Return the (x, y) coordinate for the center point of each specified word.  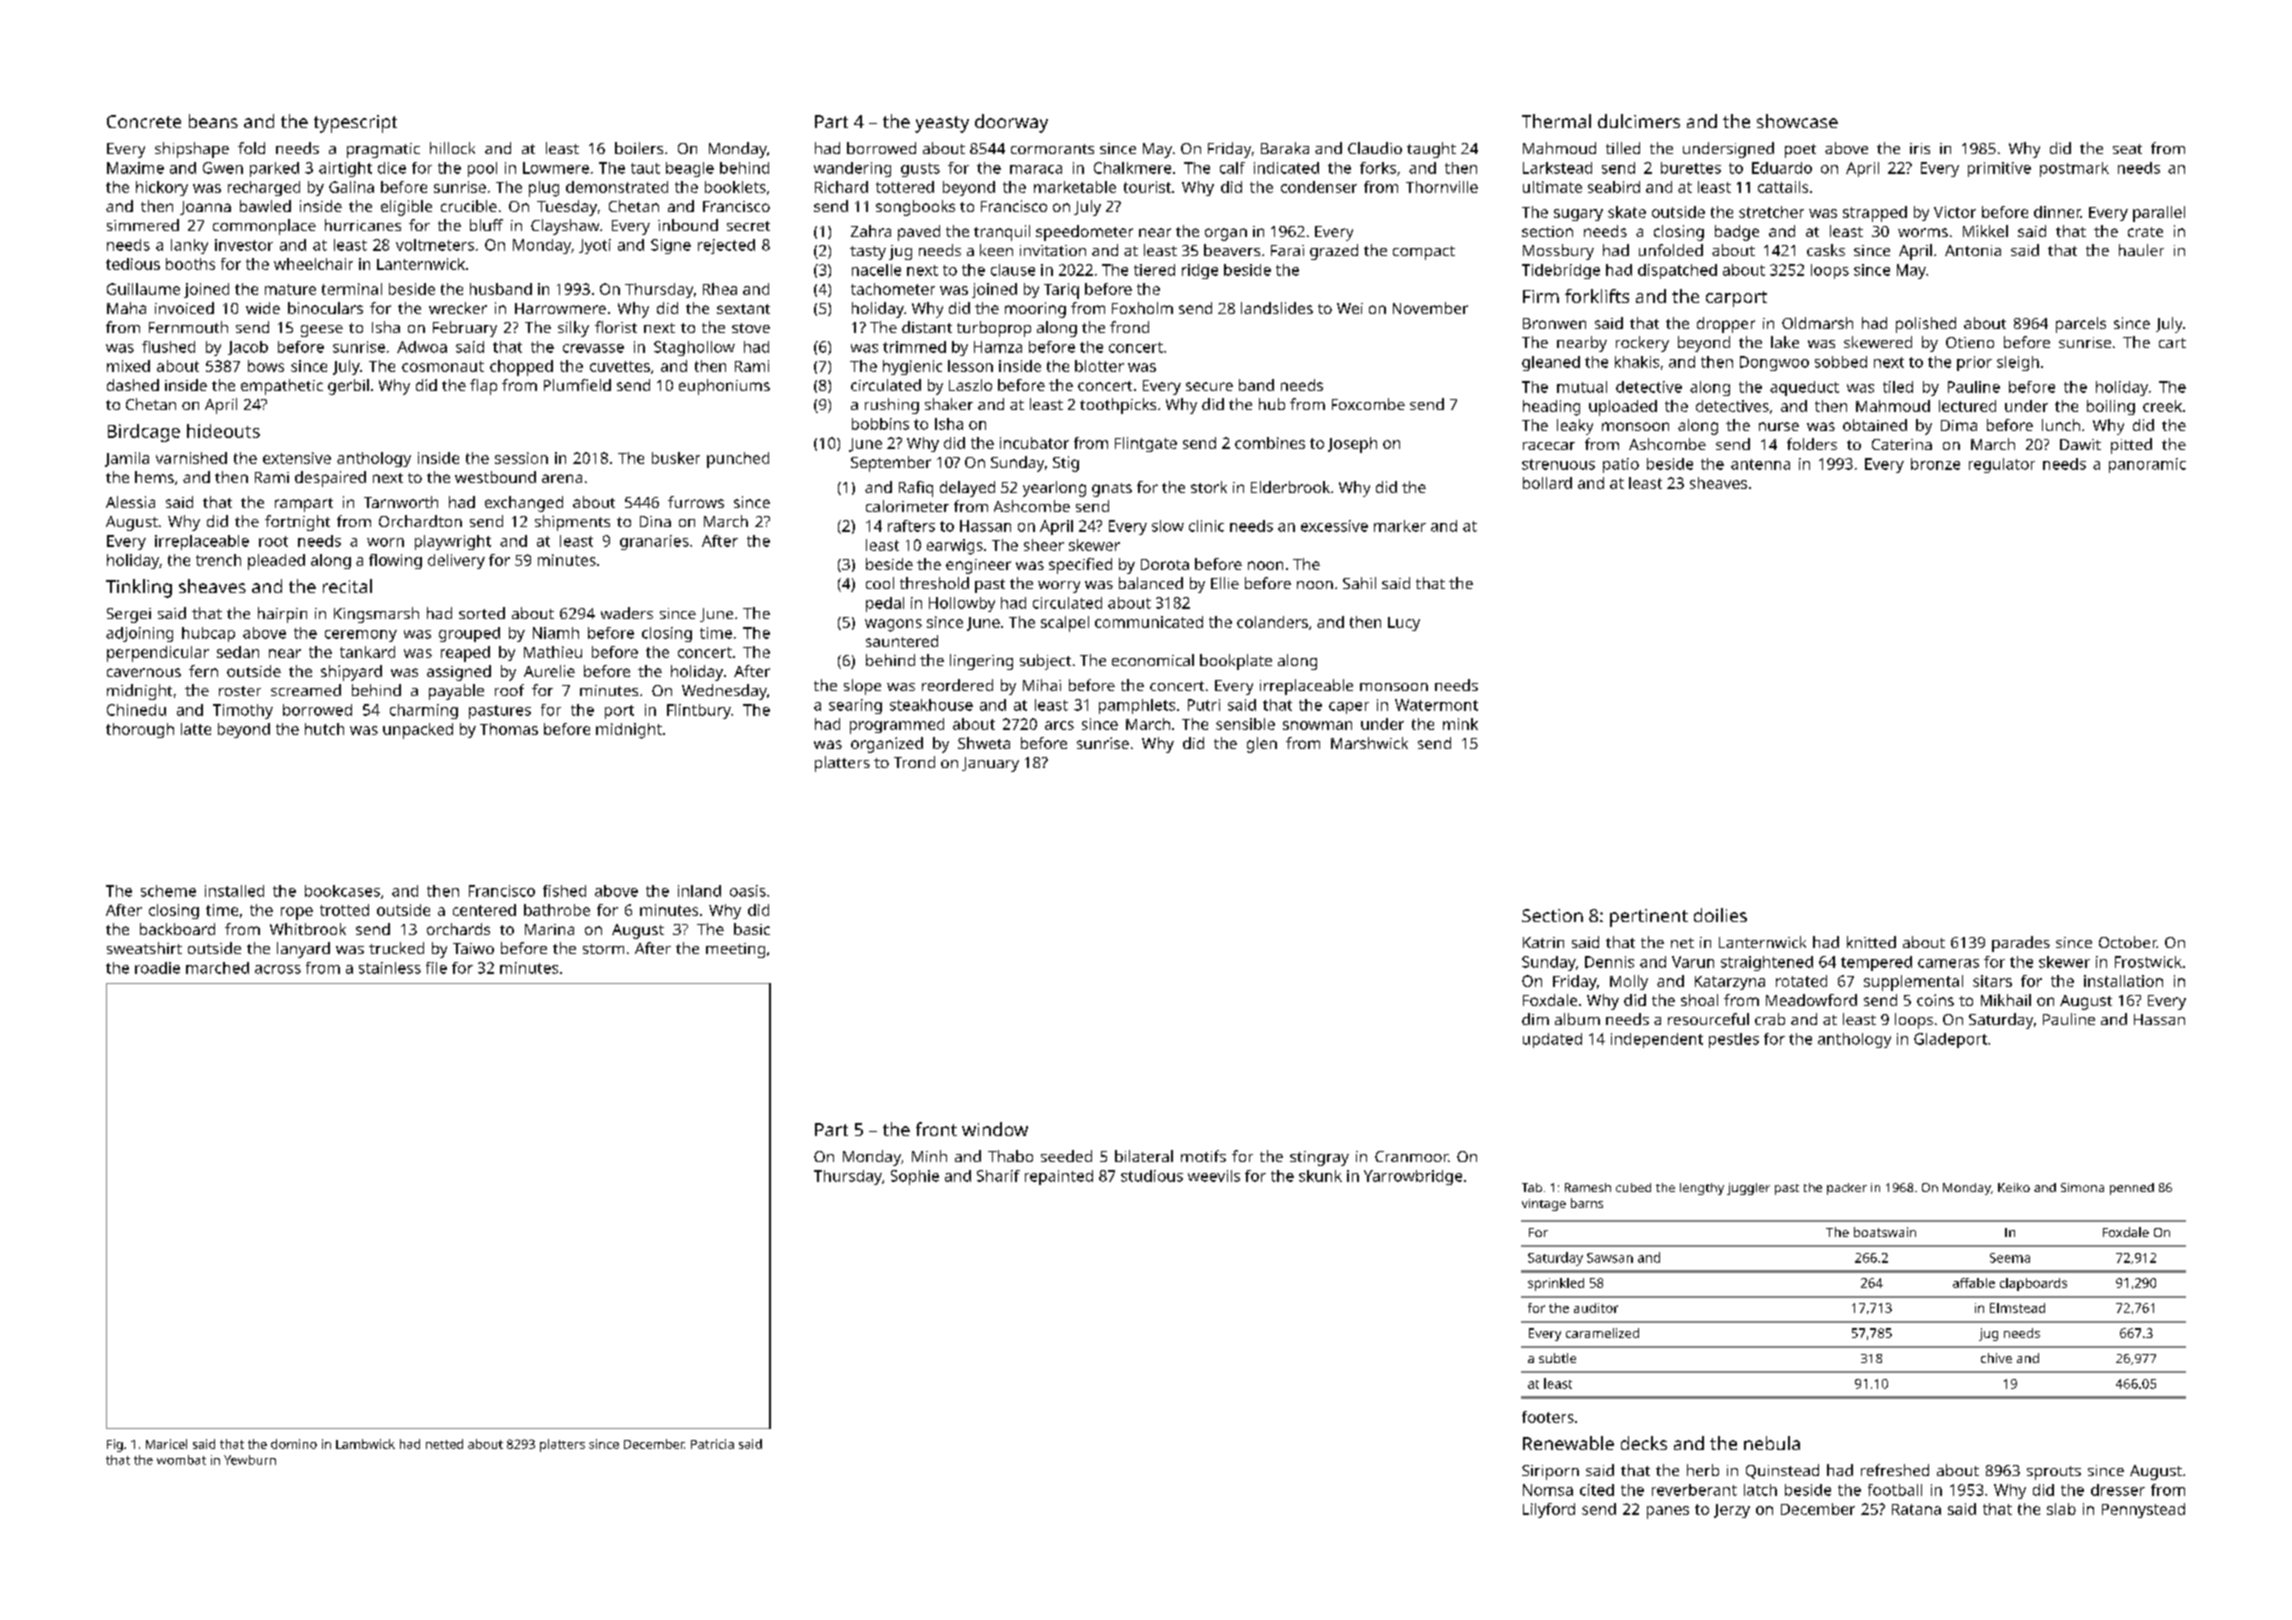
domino (294, 1444)
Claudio (1375, 148)
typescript (355, 124)
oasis (748, 891)
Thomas (509, 729)
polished (1926, 325)
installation (2123, 981)
